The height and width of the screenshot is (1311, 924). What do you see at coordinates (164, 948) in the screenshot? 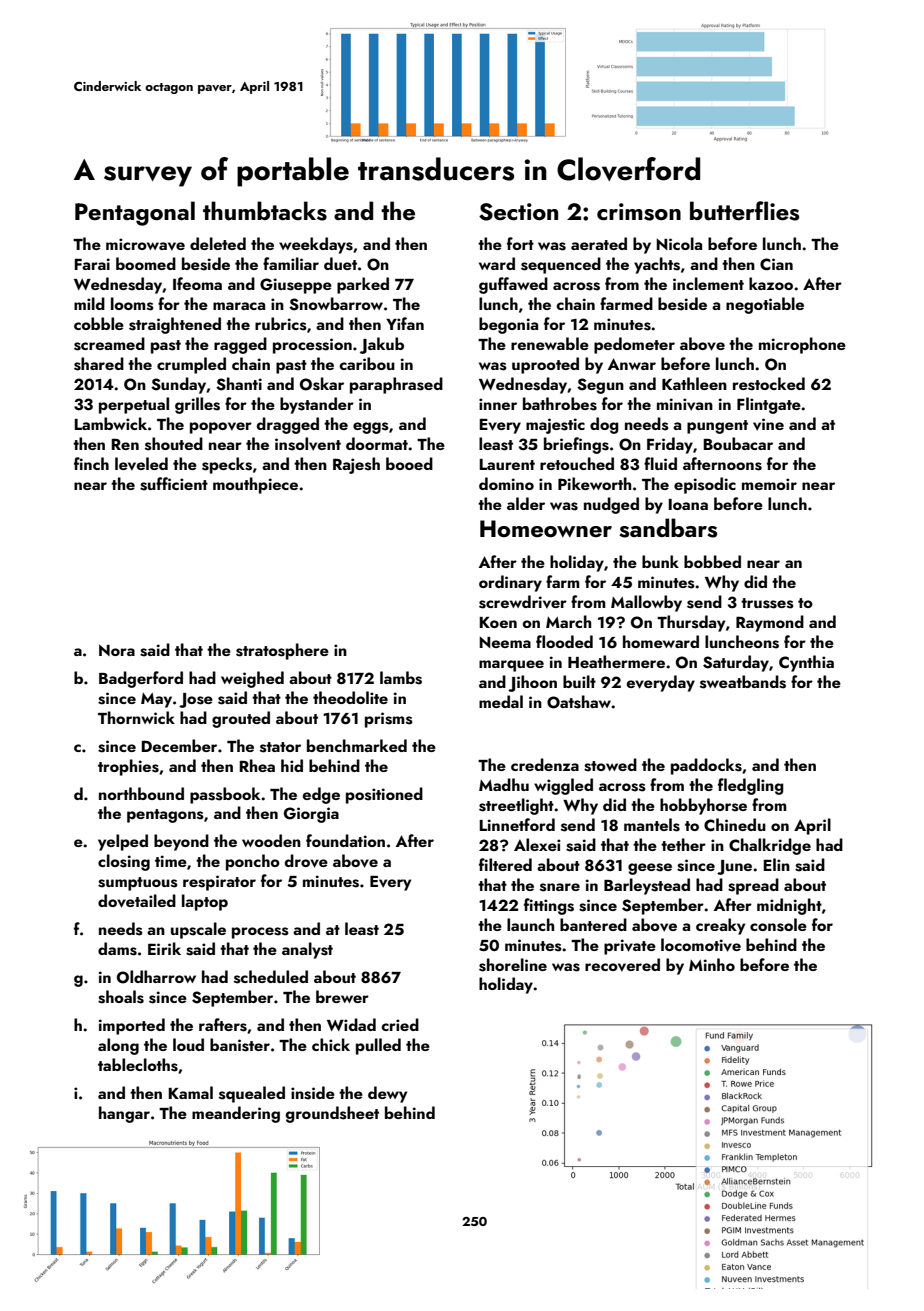
I see `Eirik` at bounding box center [164, 948].
